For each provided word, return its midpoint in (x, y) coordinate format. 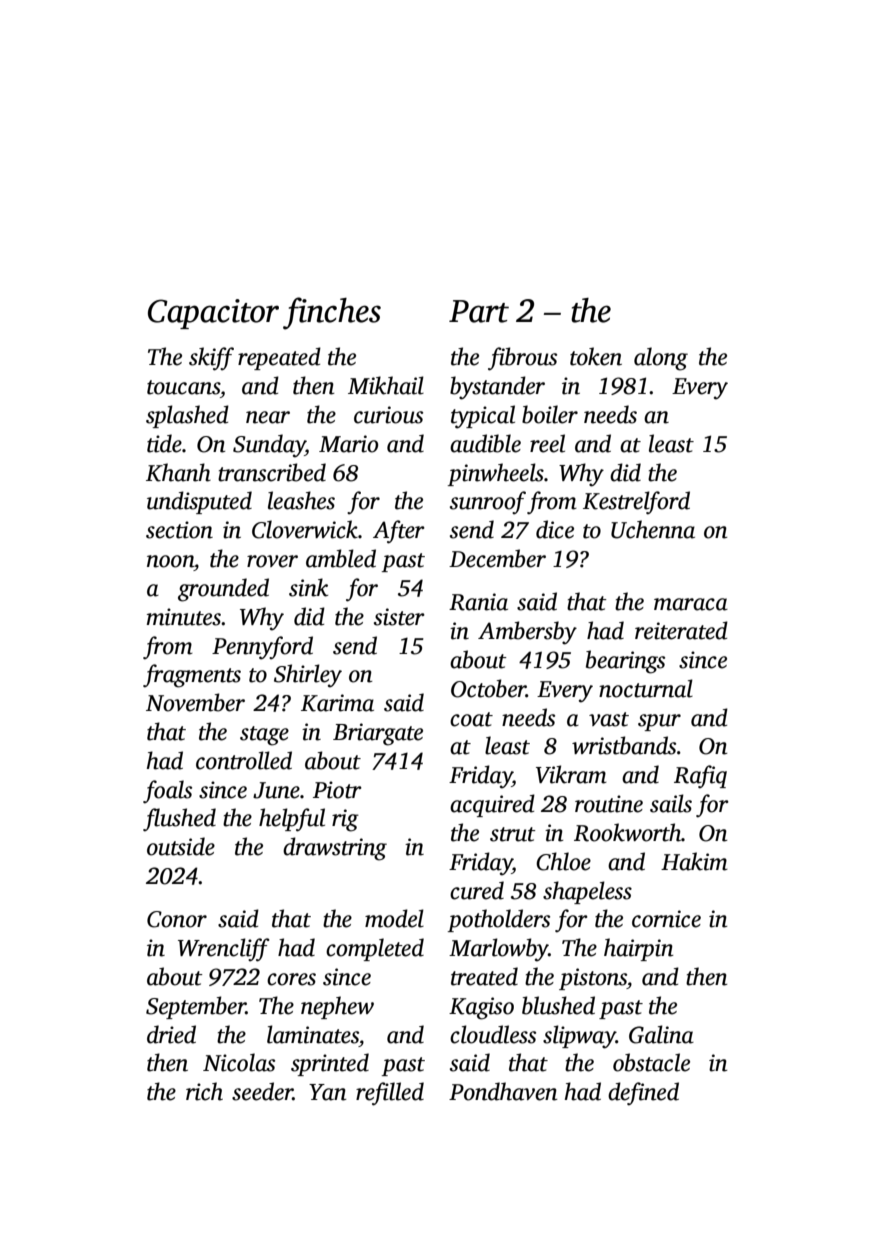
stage (264, 736)
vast (609, 719)
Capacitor (213, 314)
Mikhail (386, 385)
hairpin (639, 949)
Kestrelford (636, 503)
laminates (313, 1034)
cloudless (493, 1034)
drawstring (335, 849)
